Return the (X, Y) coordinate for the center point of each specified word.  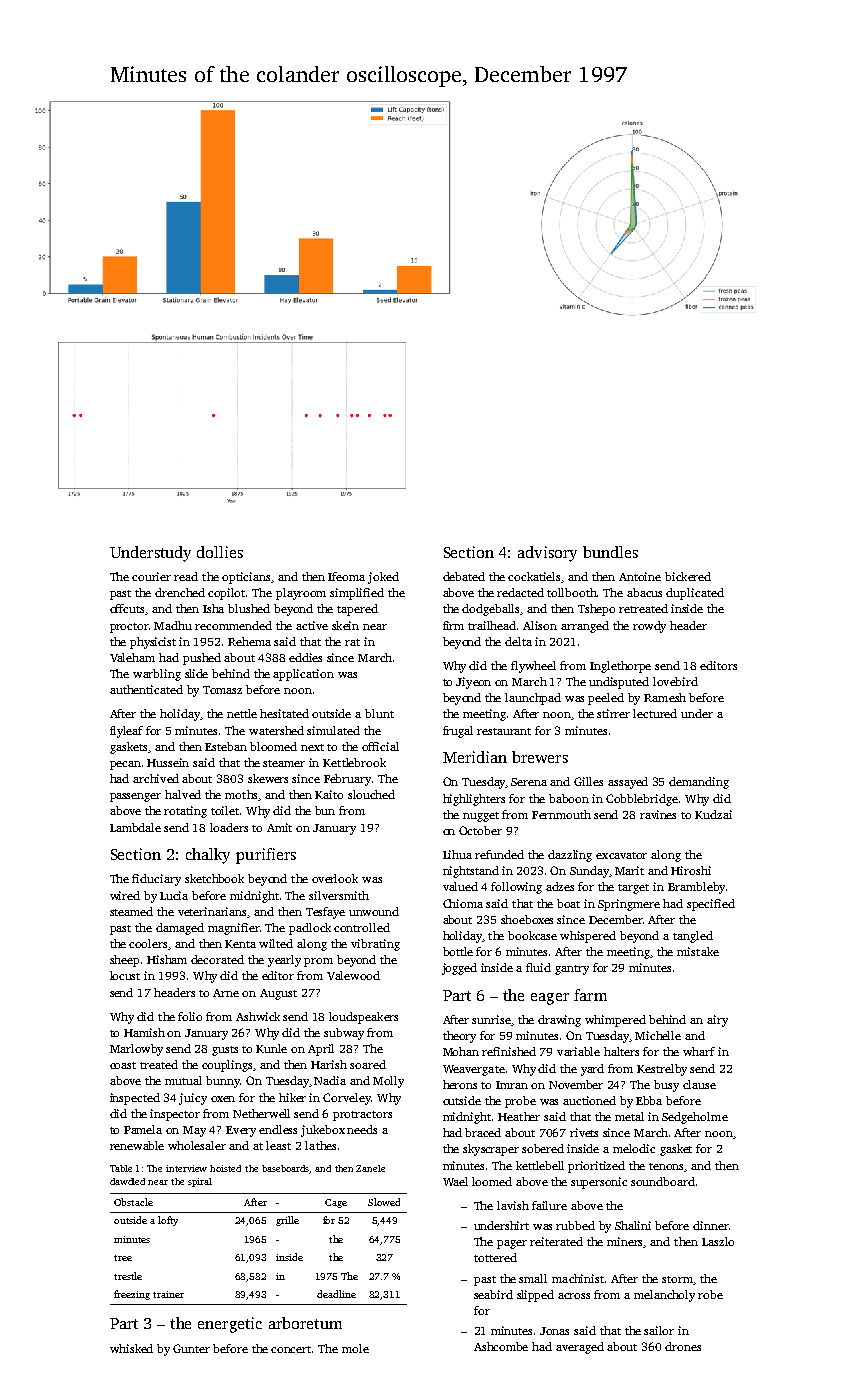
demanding (699, 783)
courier (151, 576)
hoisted (225, 1168)
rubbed (575, 1225)
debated (464, 576)
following (516, 888)
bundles (610, 552)
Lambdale (135, 827)
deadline (336, 1294)
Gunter (191, 1348)
